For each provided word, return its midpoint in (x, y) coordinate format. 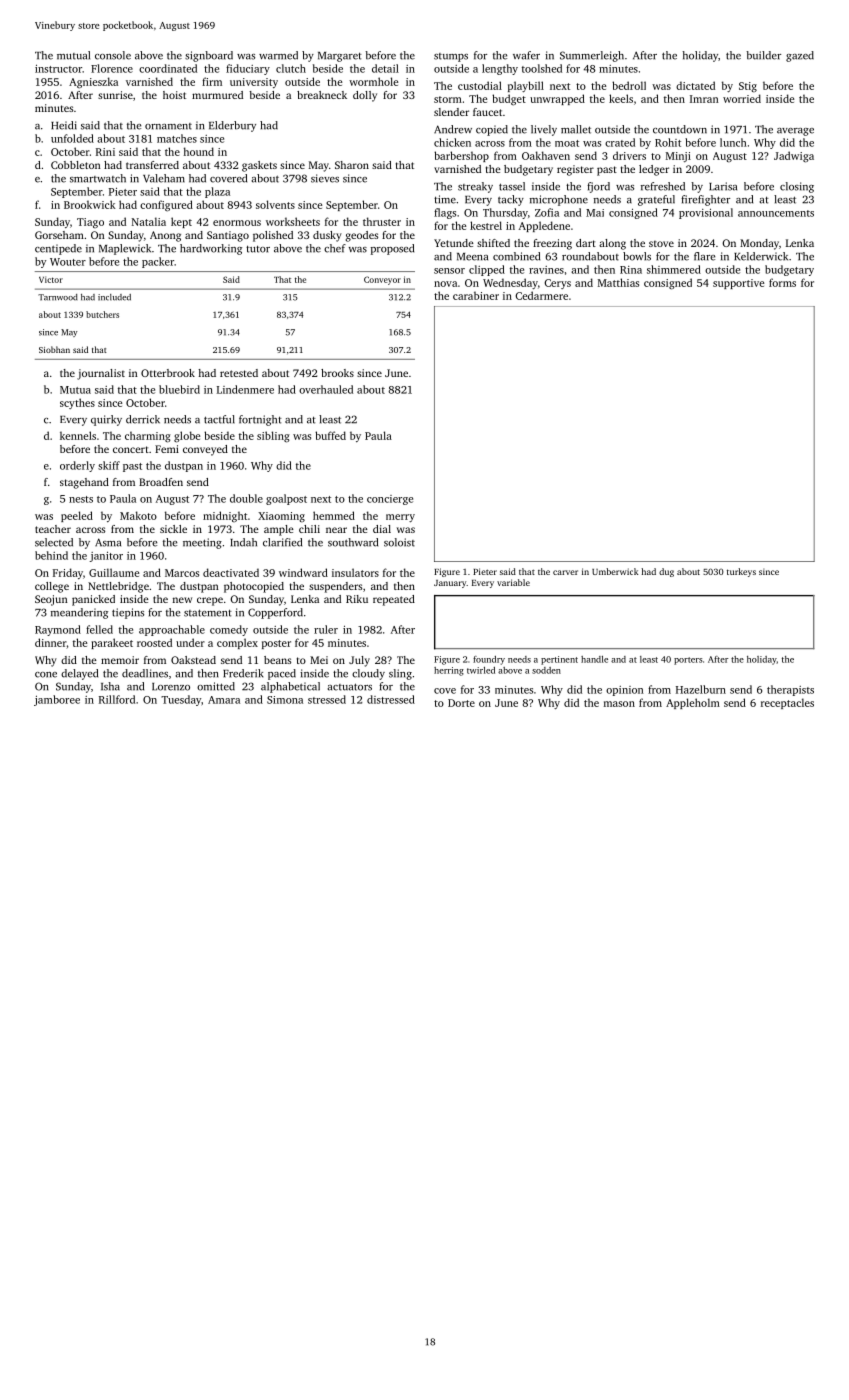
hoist (174, 95)
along (612, 244)
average (795, 132)
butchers (102, 314)
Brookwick (90, 204)
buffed (330, 435)
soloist (399, 542)
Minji (678, 157)
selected (54, 542)
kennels (78, 435)
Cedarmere (541, 295)
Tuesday (181, 700)
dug (666, 572)
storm (448, 99)
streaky (475, 187)
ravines (546, 270)
